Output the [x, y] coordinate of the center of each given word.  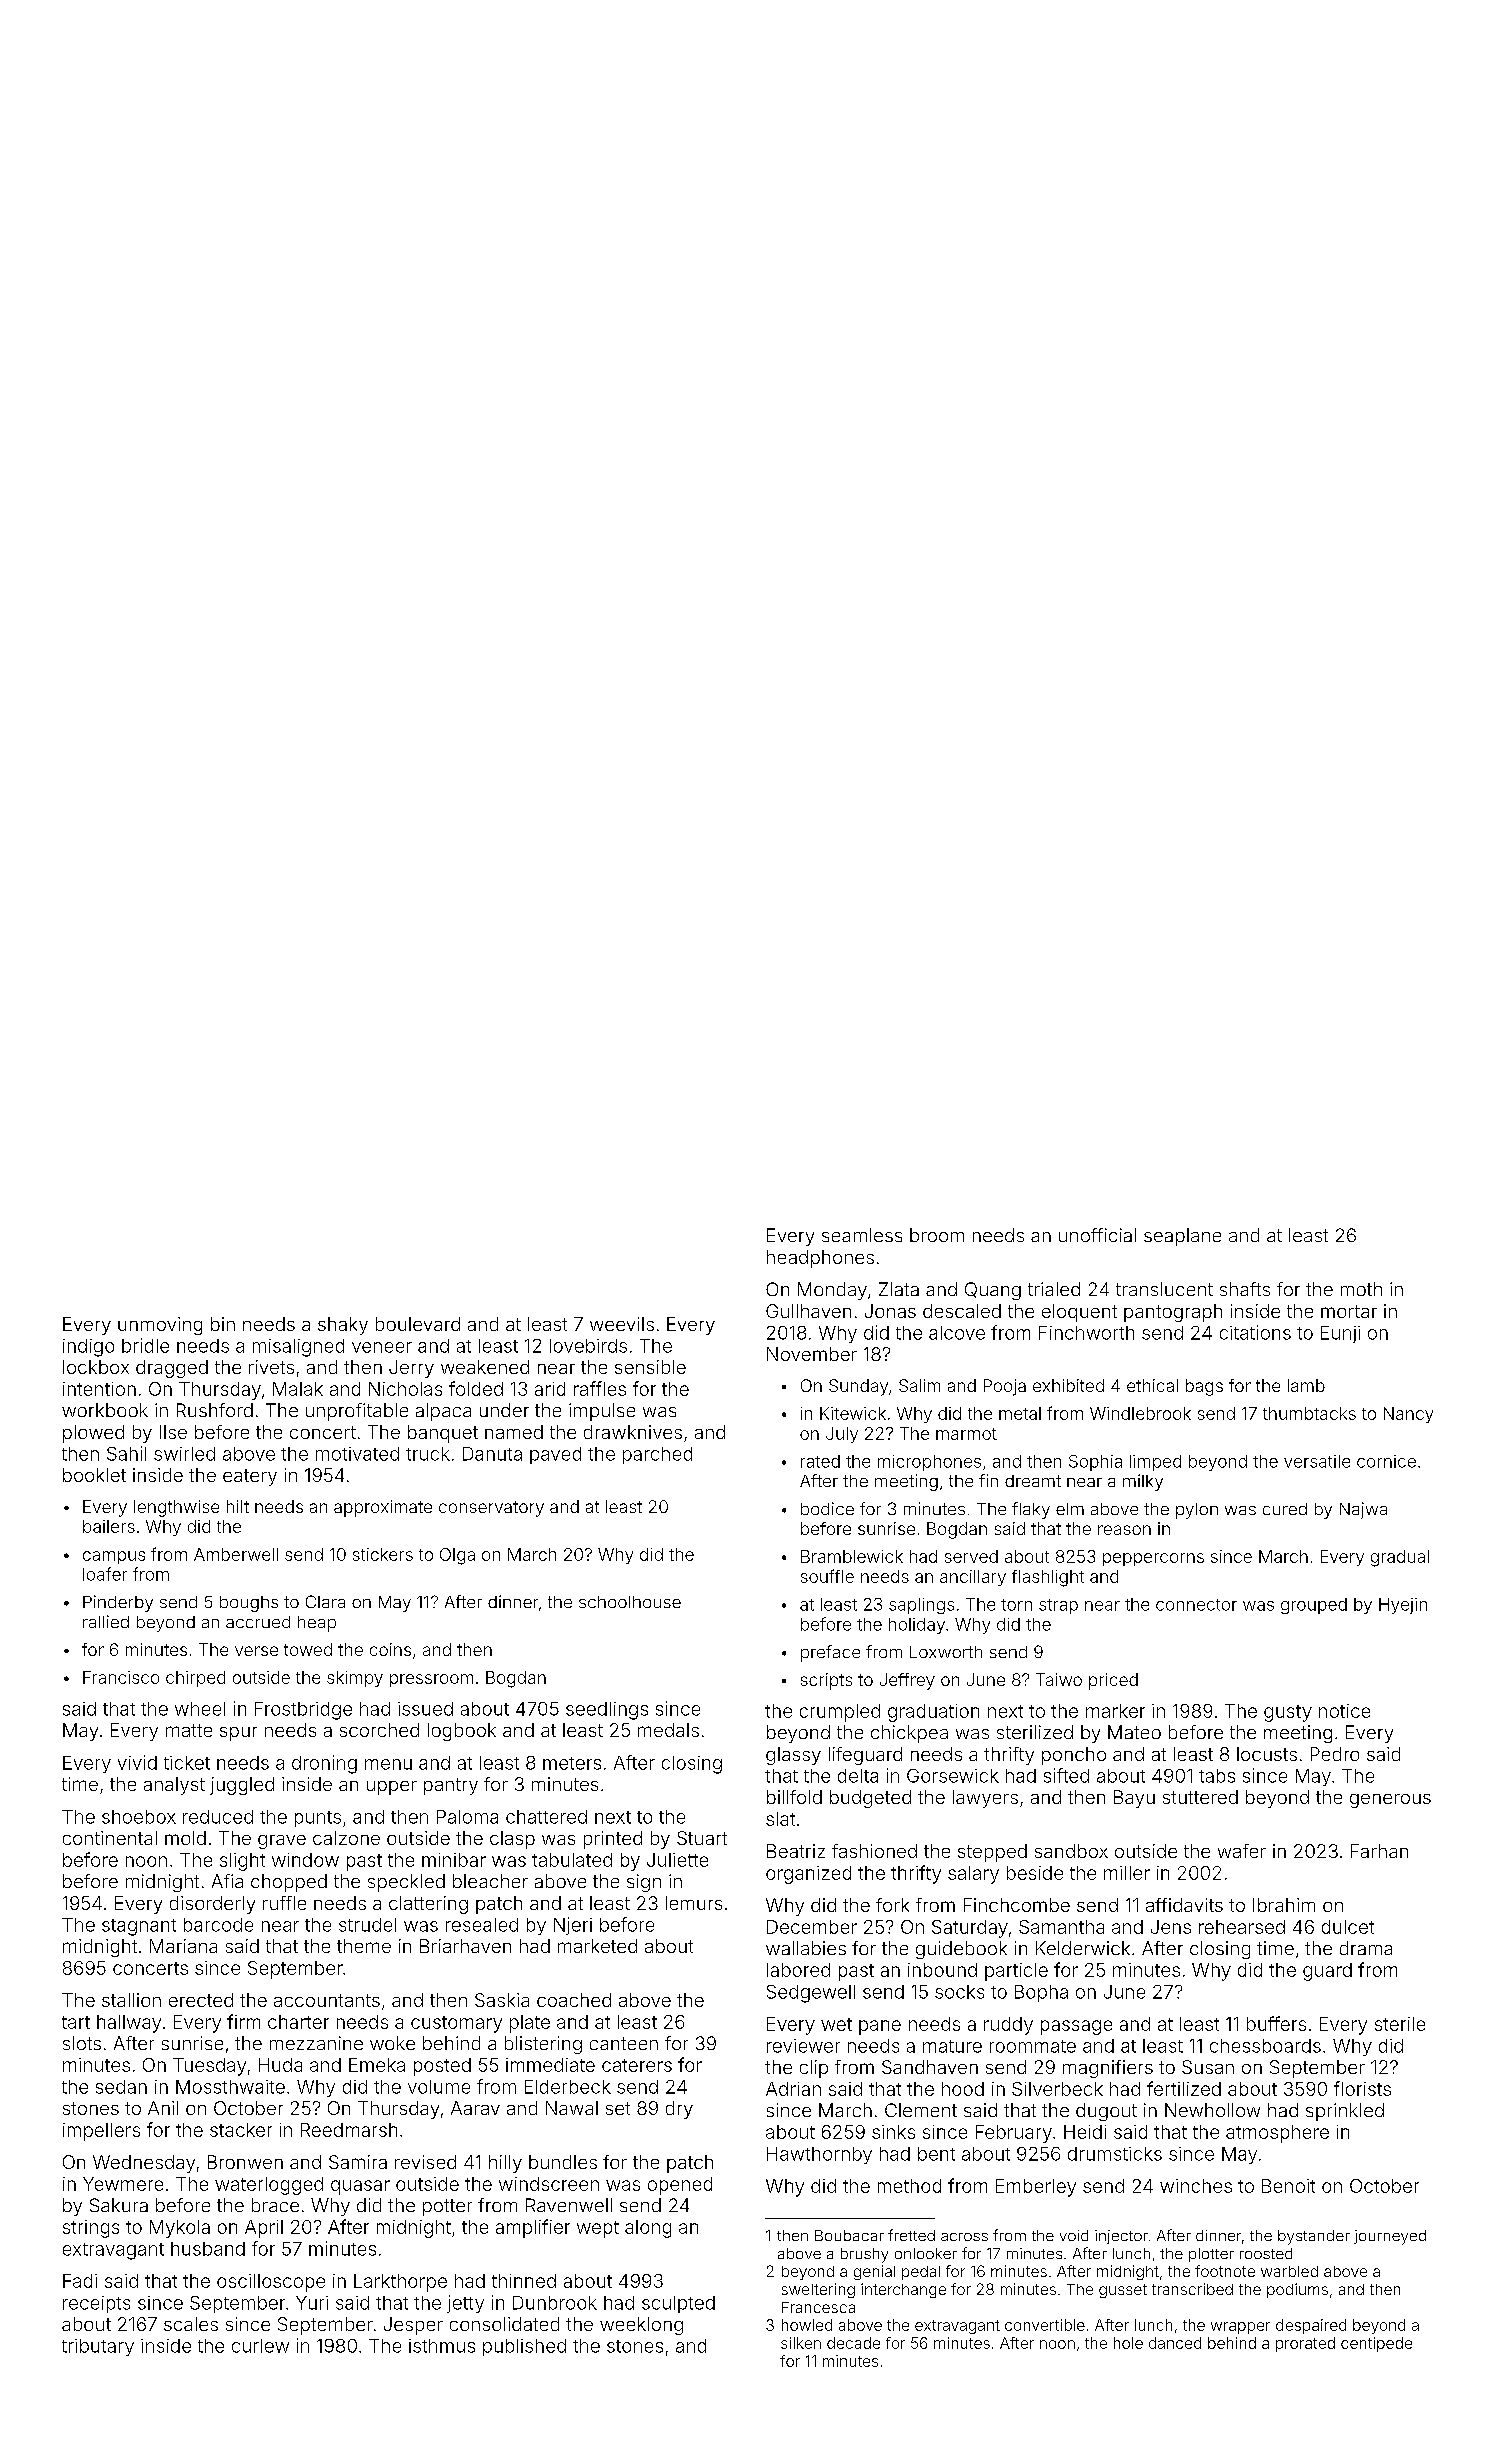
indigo [88, 1348]
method [909, 2186]
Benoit [1288, 2186]
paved [555, 1455]
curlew [260, 2346]
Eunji [1340, 1334]
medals [668, 1730]
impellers [101, 2132]
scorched [379, 1730]
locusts [1267, 1754]
